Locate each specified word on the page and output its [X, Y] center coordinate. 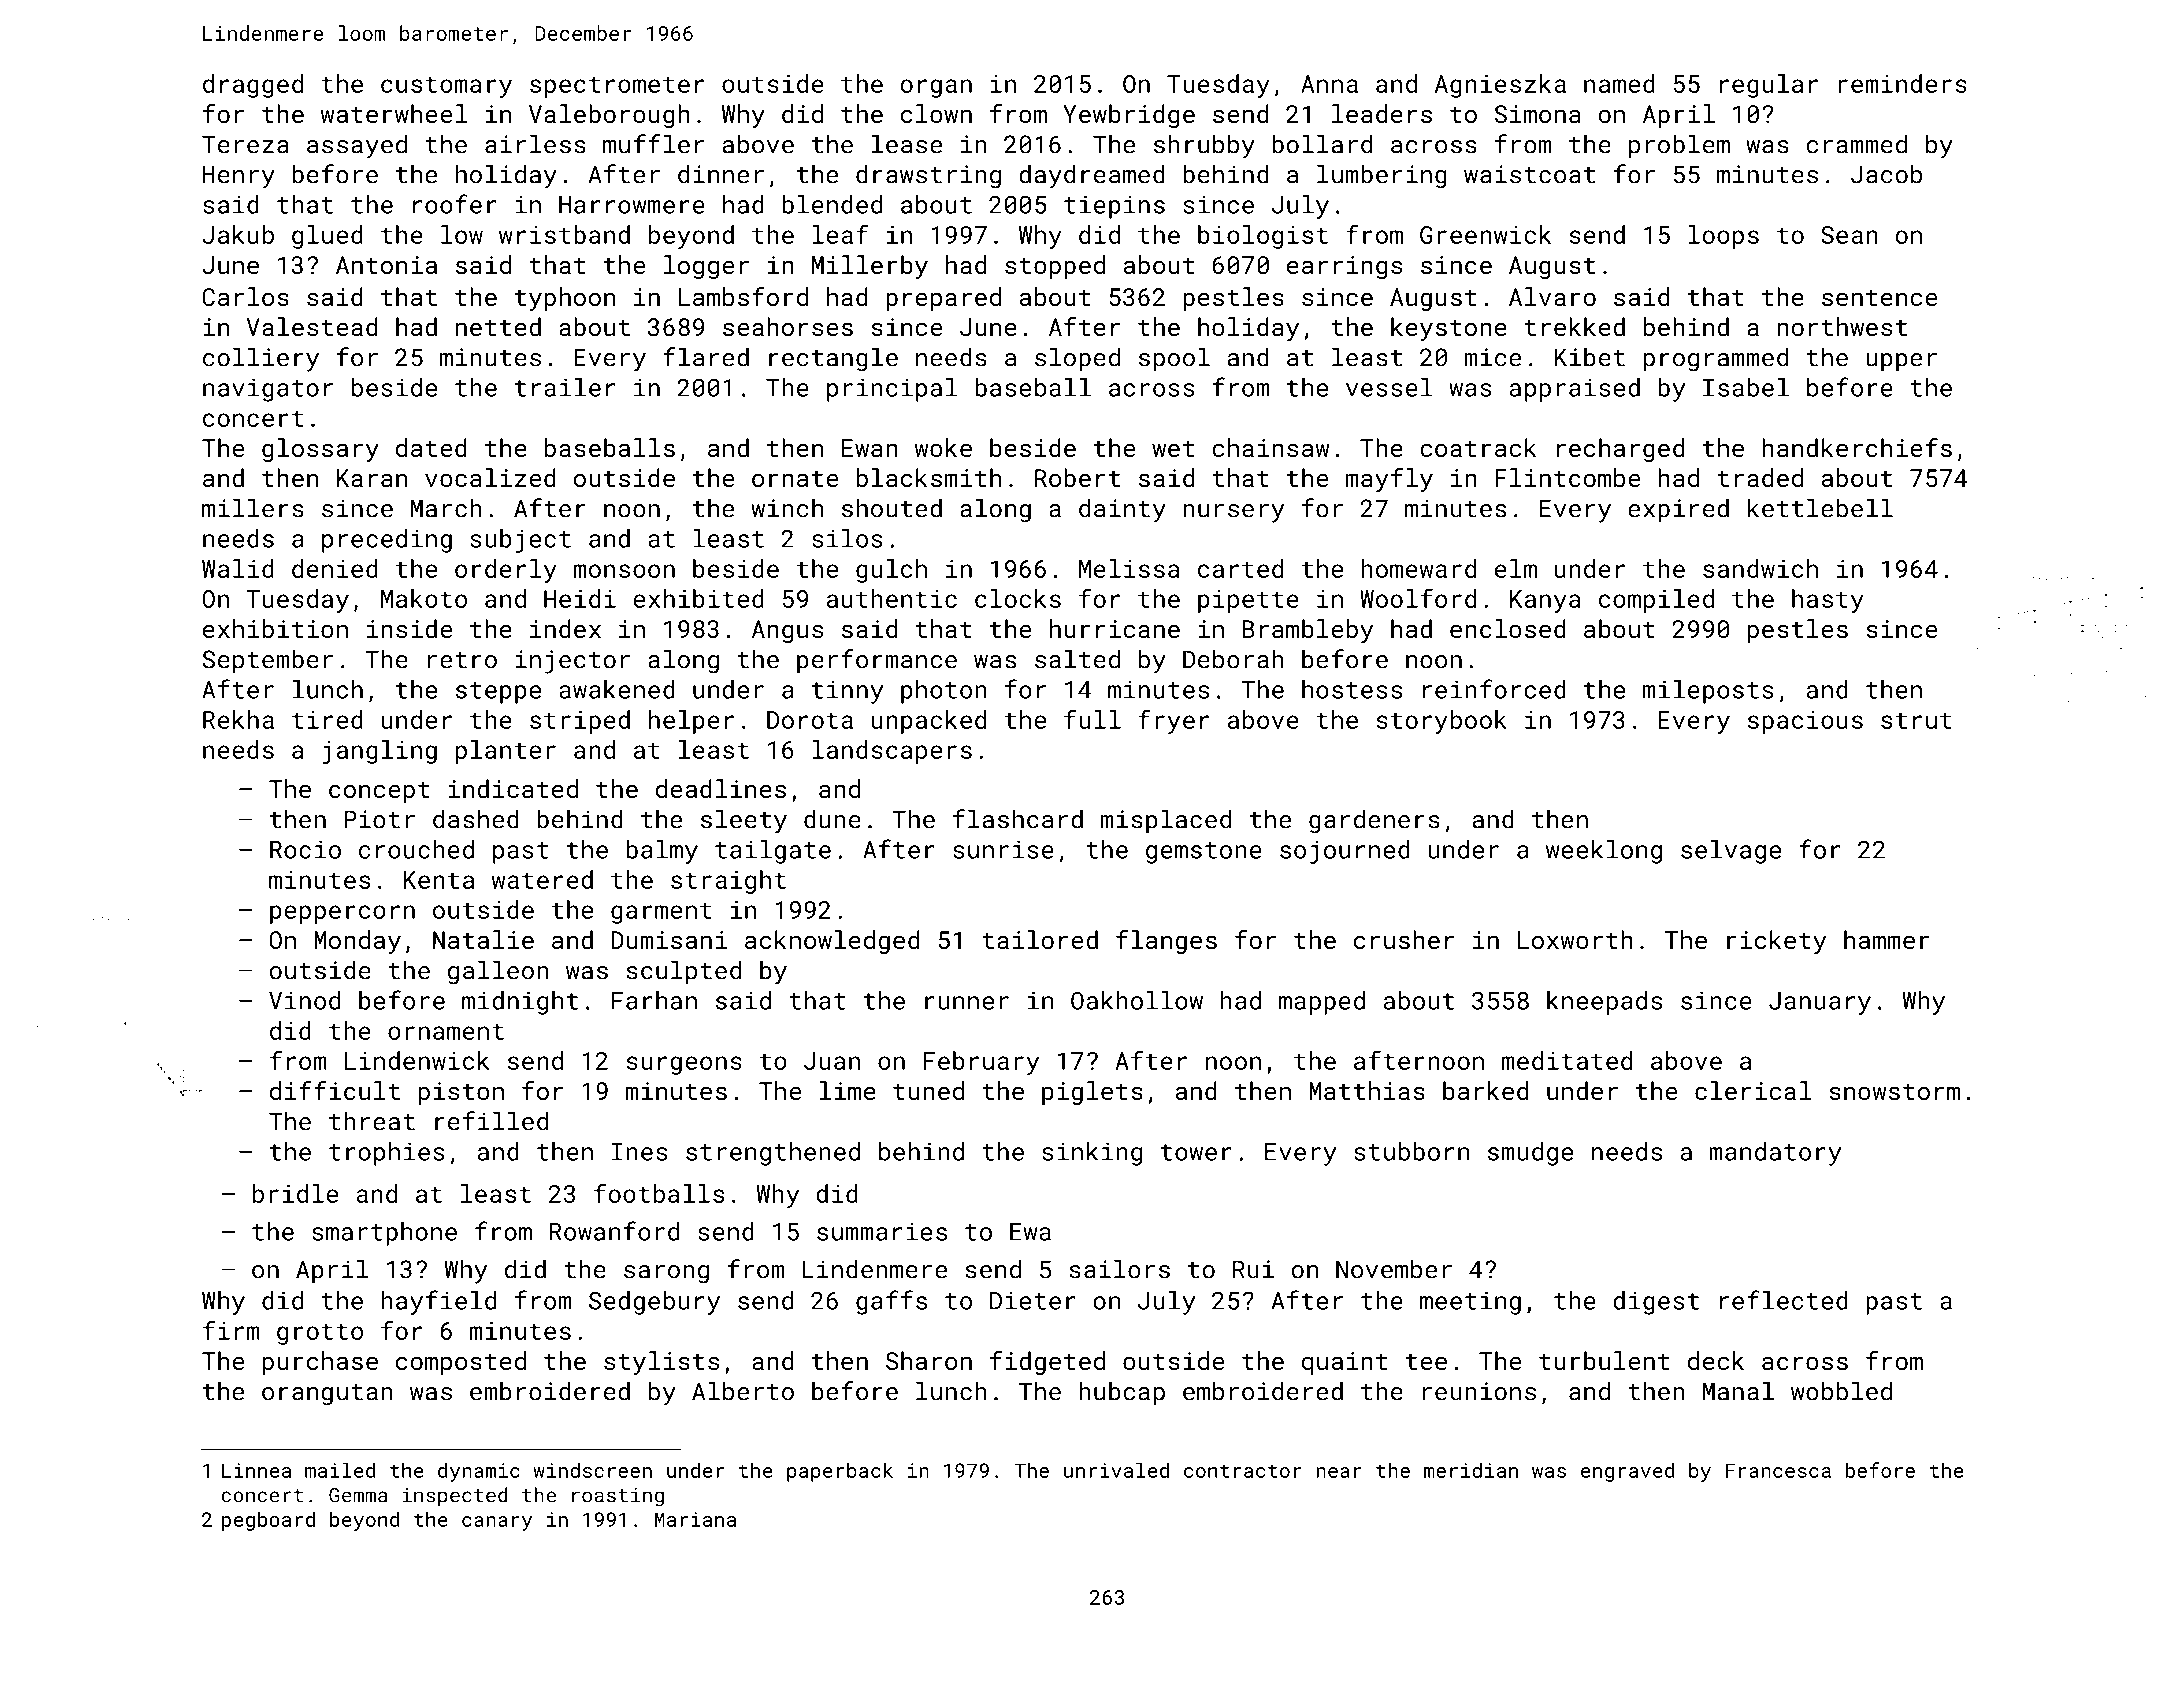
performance [877, 661]
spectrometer [617, 87]
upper [1901, 362]
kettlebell [1820, 508]
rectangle [833, 359]
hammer [1887, 939]
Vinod [304, 1000]
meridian [1471, 1470]
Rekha [238, 719]
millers [253, 508]
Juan [832, 1061]
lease [907, 144]
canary [497, 1523]
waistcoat [1529, 174]
